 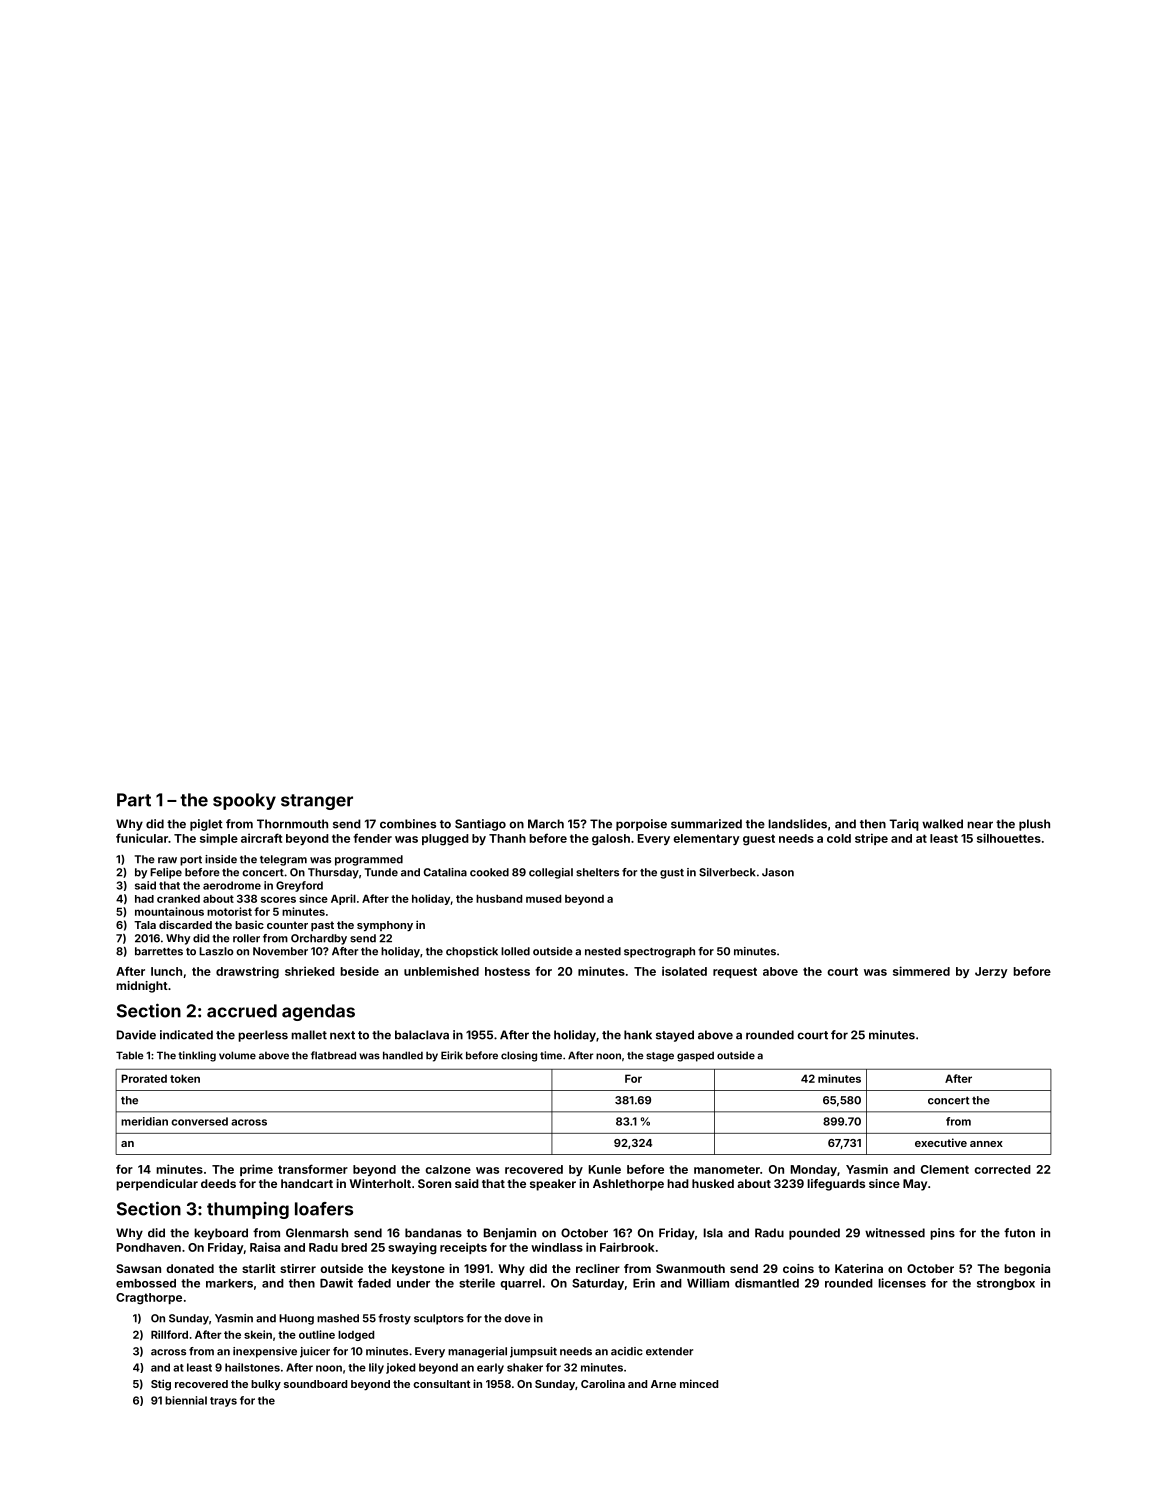 I want to click on witnessed, so click(x=895, y=1233).
